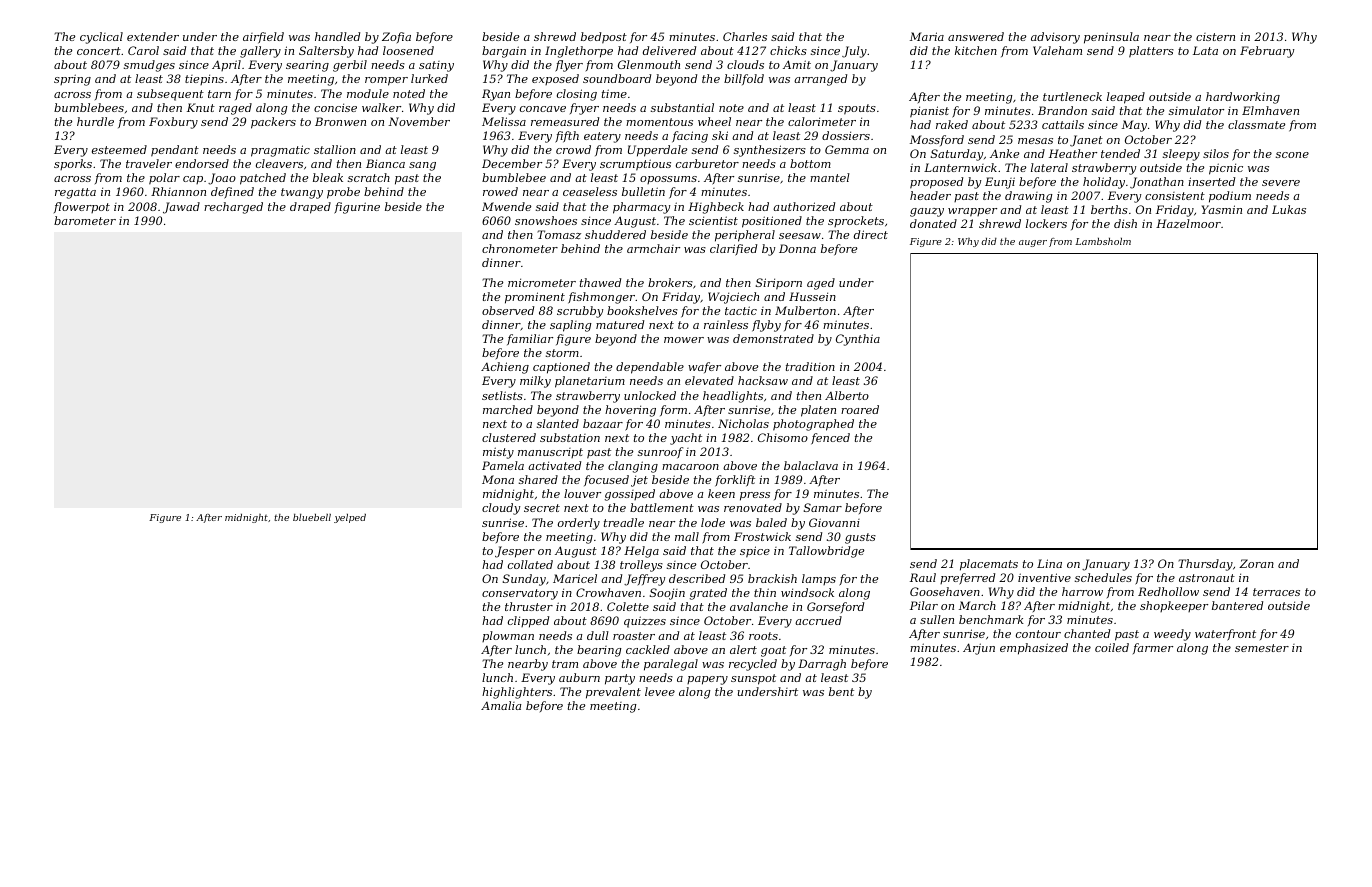  Describe the element at coordinates (501, 705) in the document. I see `Amalia` at that location.
